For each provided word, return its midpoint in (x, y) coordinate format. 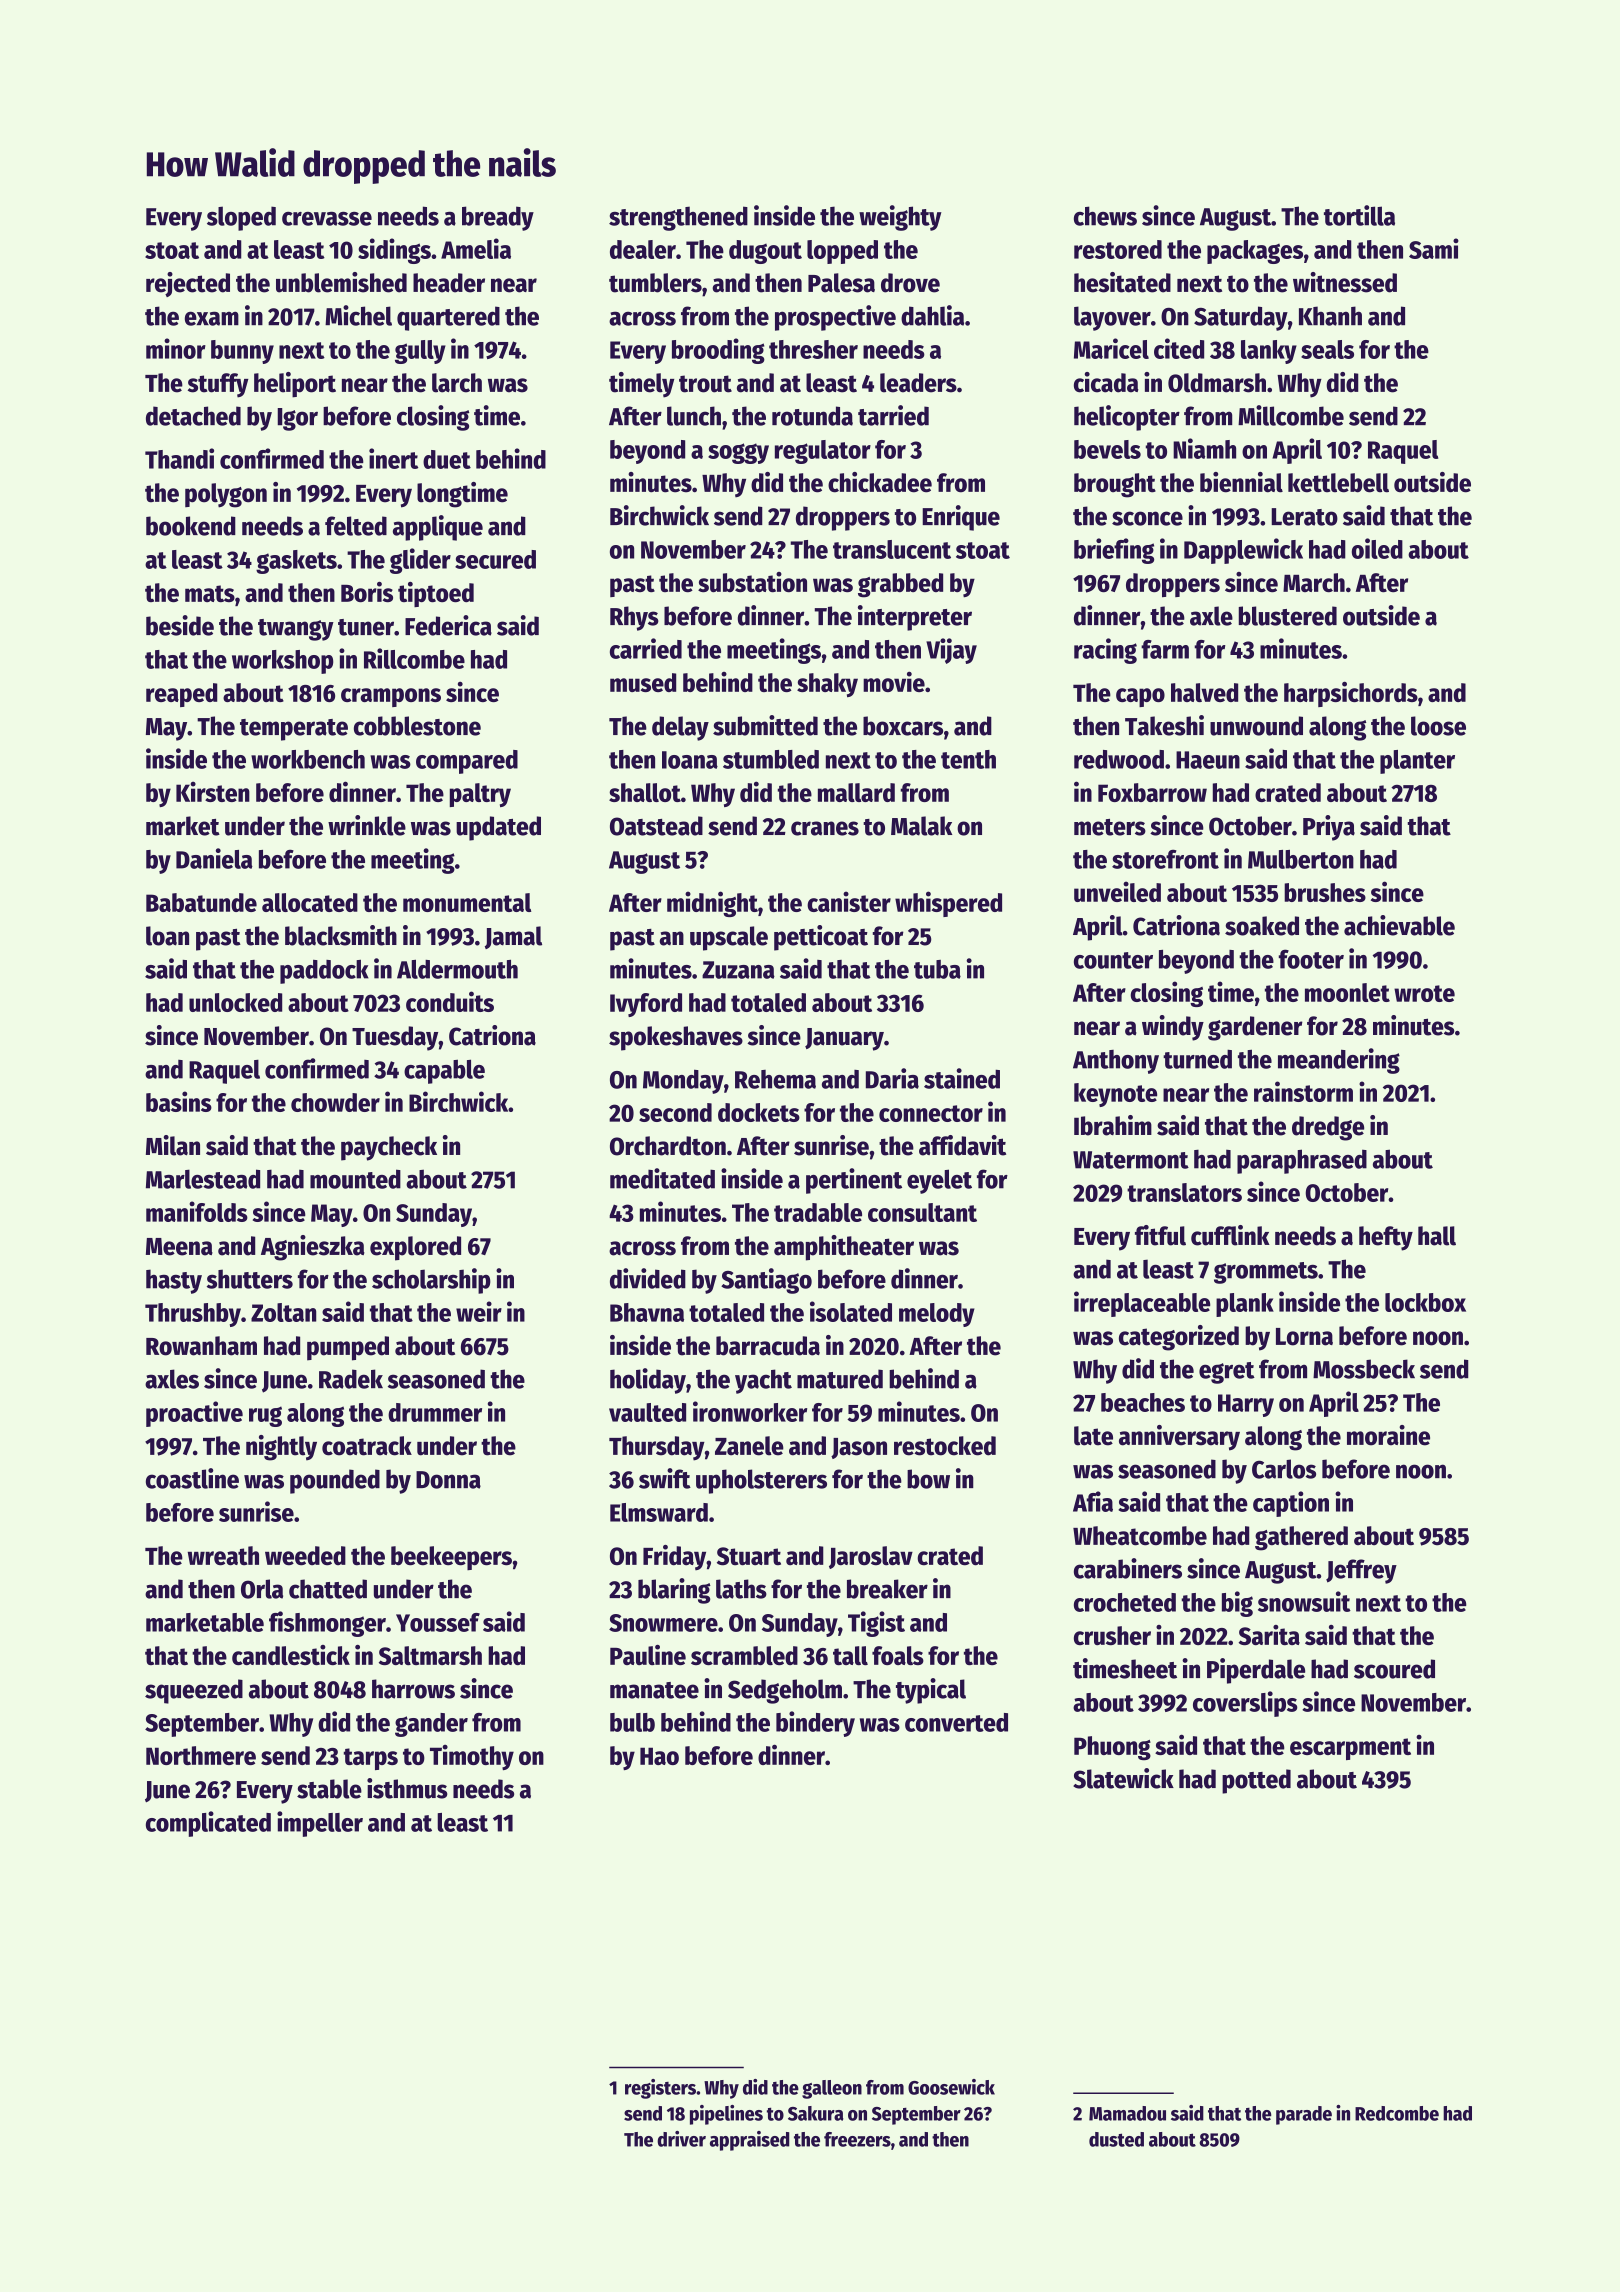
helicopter (1127, 418)
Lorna (1304, 1337)
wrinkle (367, 825)
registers (660, 2089)
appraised (750, 2141)
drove (910, 283)
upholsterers (761, 1481)
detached (193, 416)
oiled (1377, 548)
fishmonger (327, 1624)
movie (894, 682)
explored (415, 1248)
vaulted (647, 1412)
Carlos (1284, 1469)
